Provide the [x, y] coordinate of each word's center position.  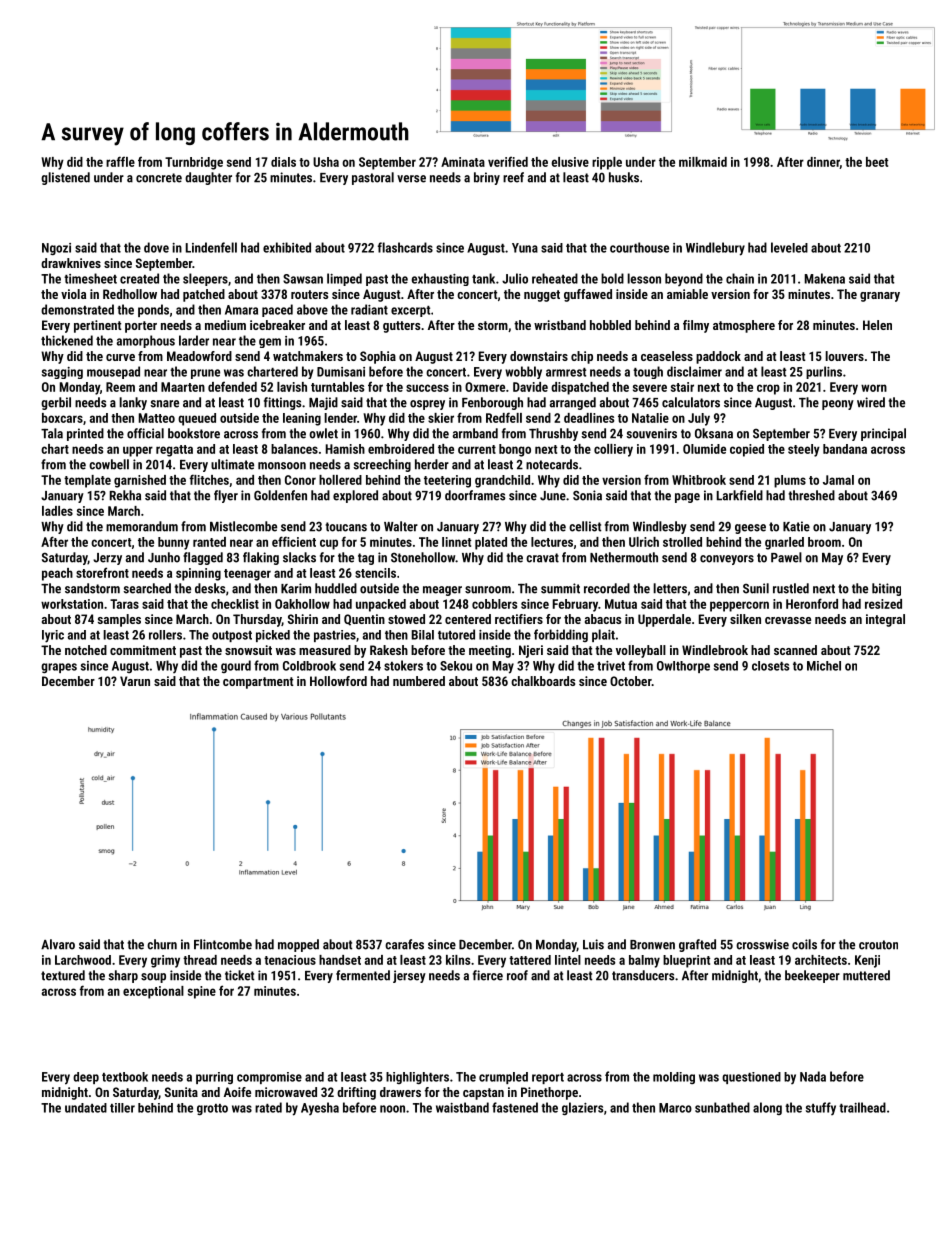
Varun [135, 681]
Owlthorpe [683, 667]
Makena [825, 278]
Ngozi [56, 249]
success [427, 388]
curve [120, 357]
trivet [611, 666]
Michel [824, 666]
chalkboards [543, 681]
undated [86, 1108]
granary [880, 297]
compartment [258, 683]
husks [624, 177]
